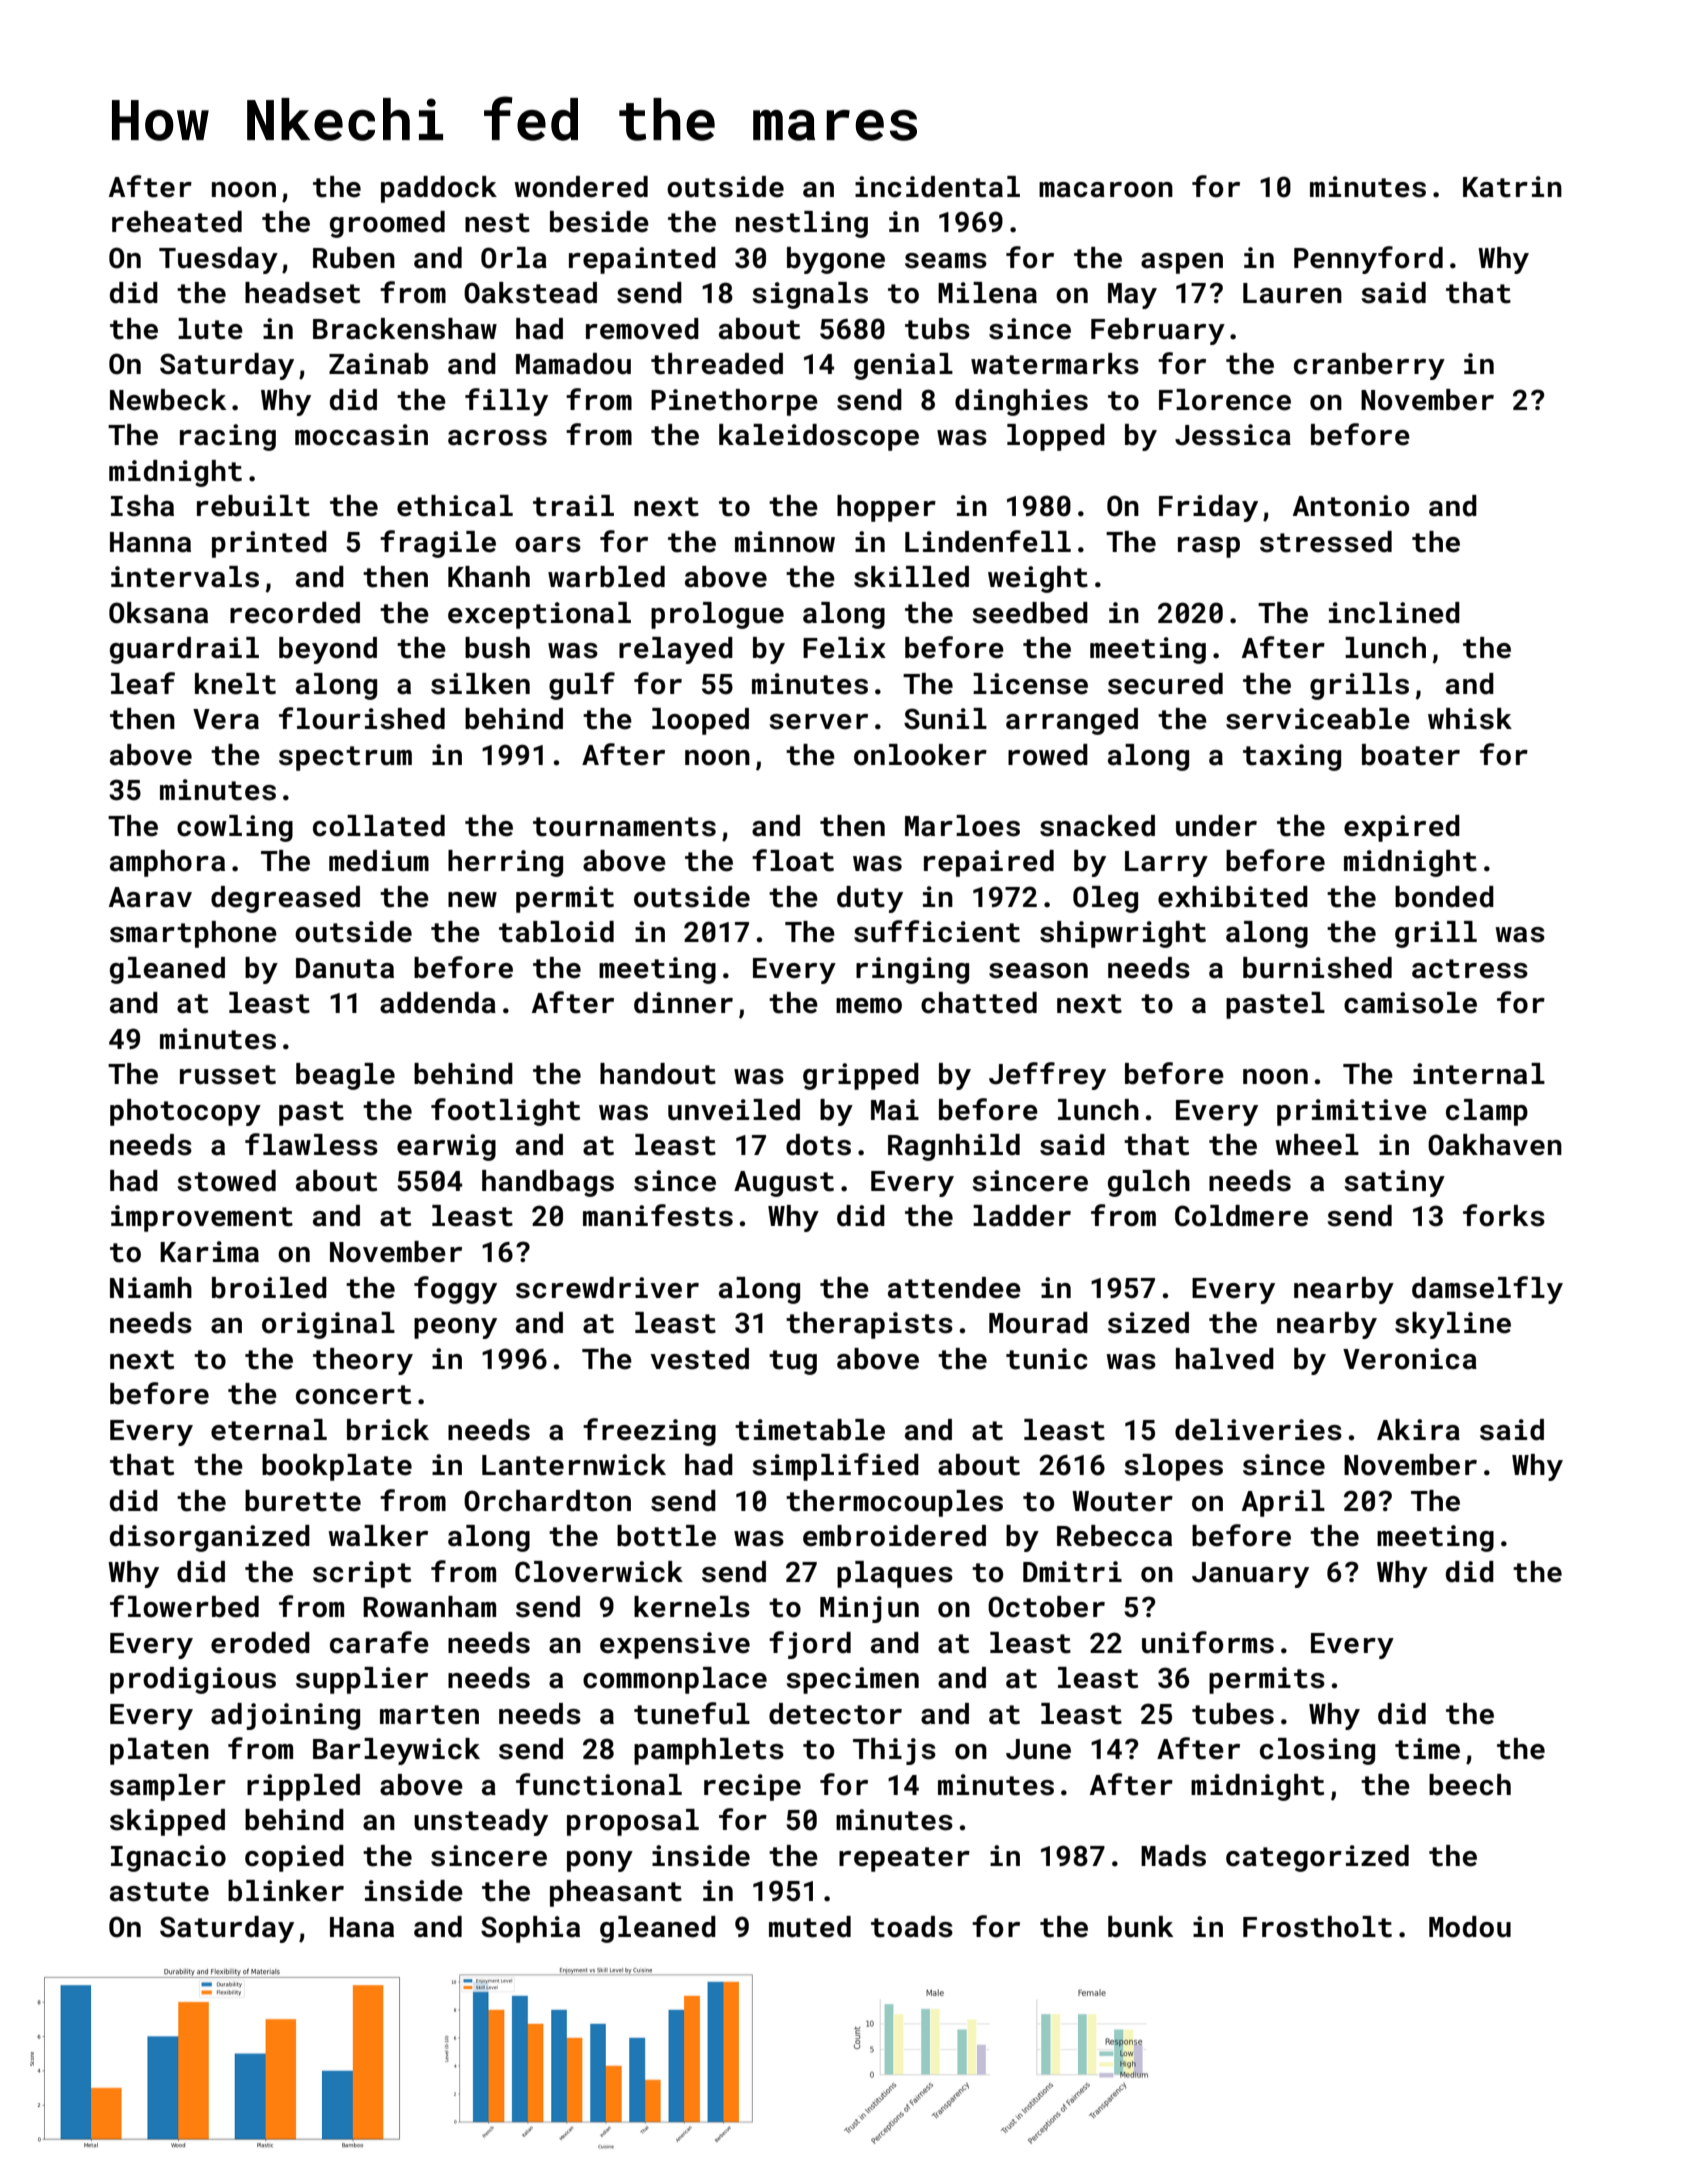  Describe the element at coordinates (1512, 187) in the page. I see `Katrin` at that location.
